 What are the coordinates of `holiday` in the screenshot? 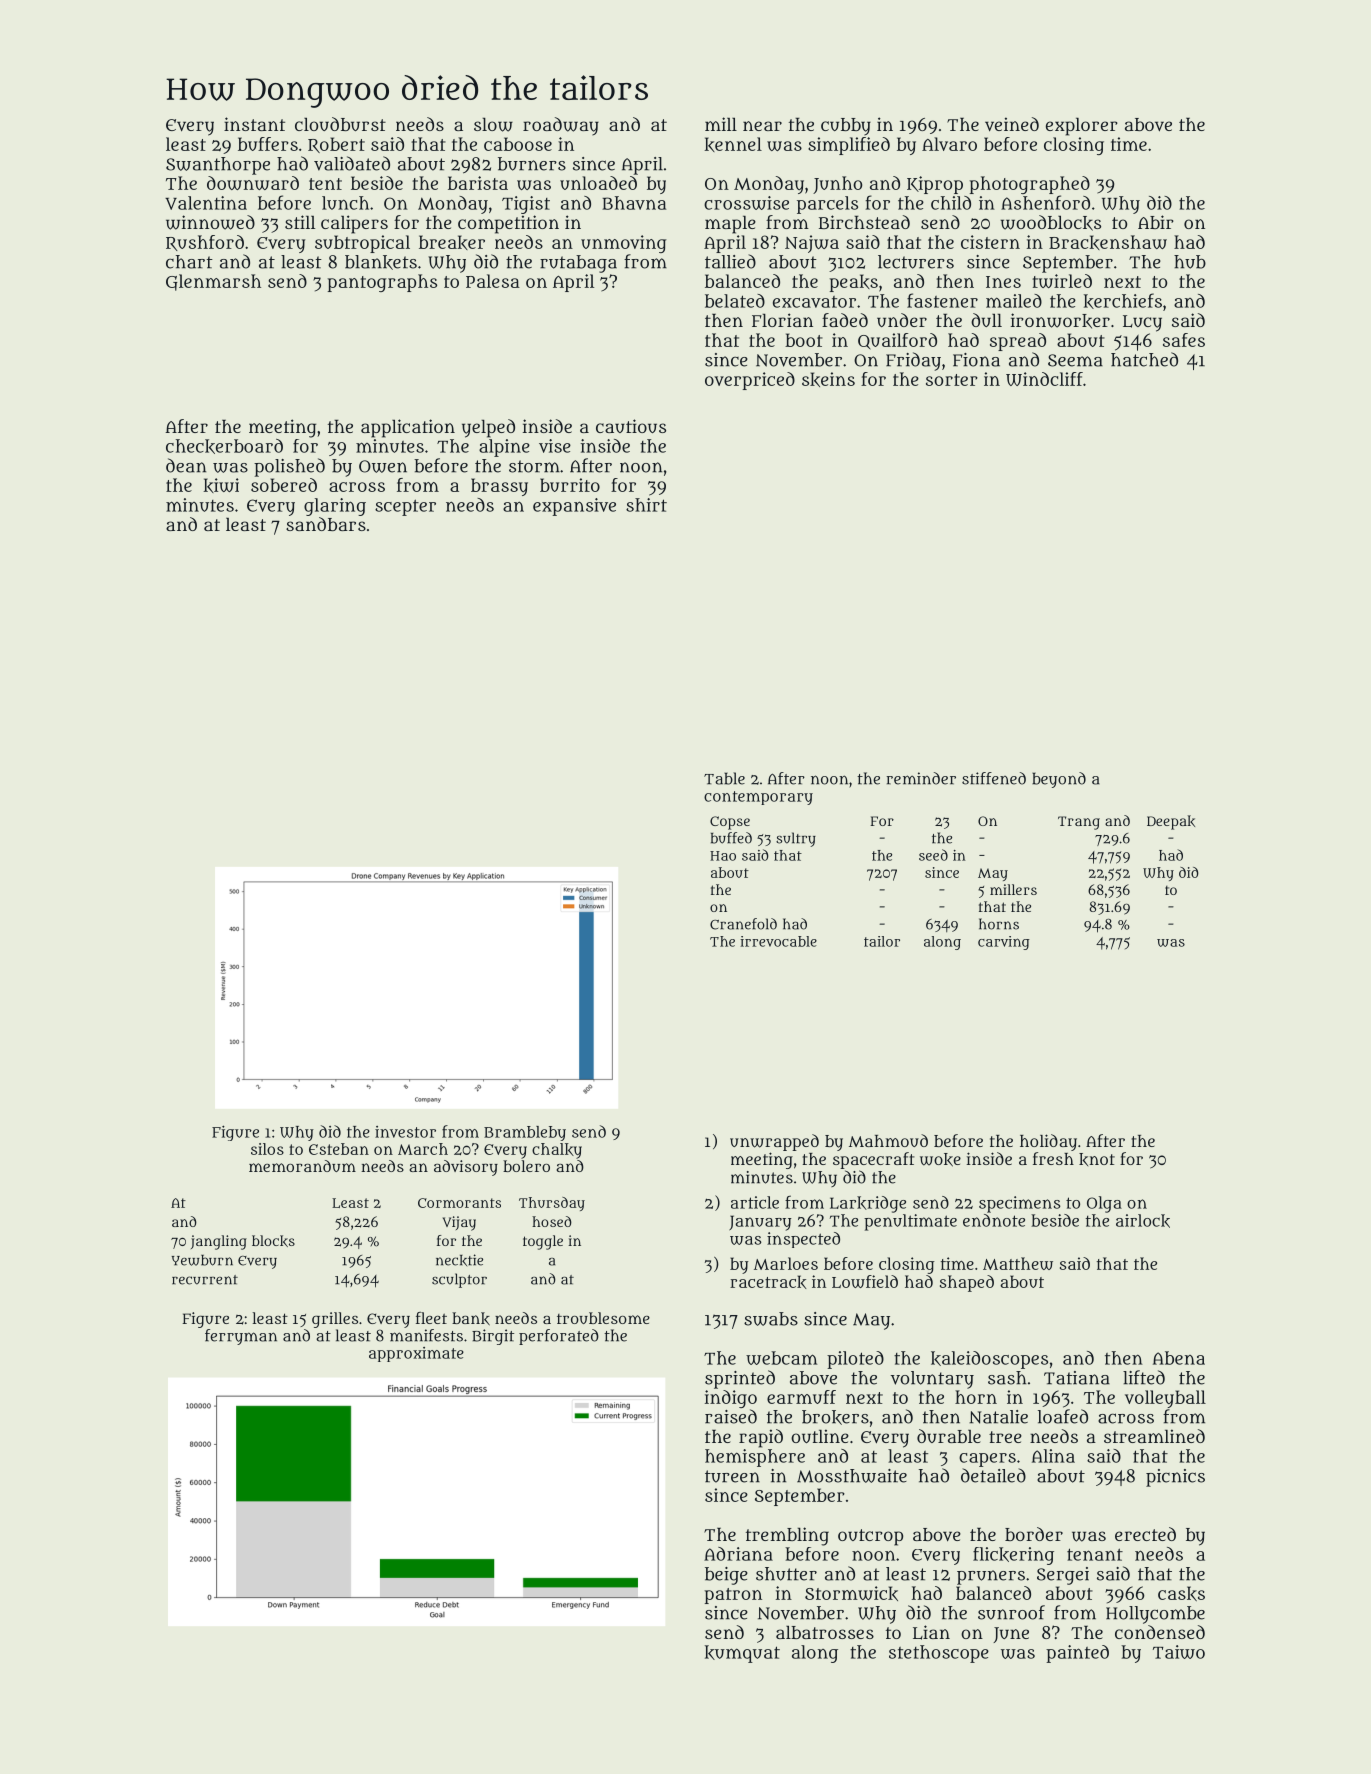 It's located at (1048, 1142).
